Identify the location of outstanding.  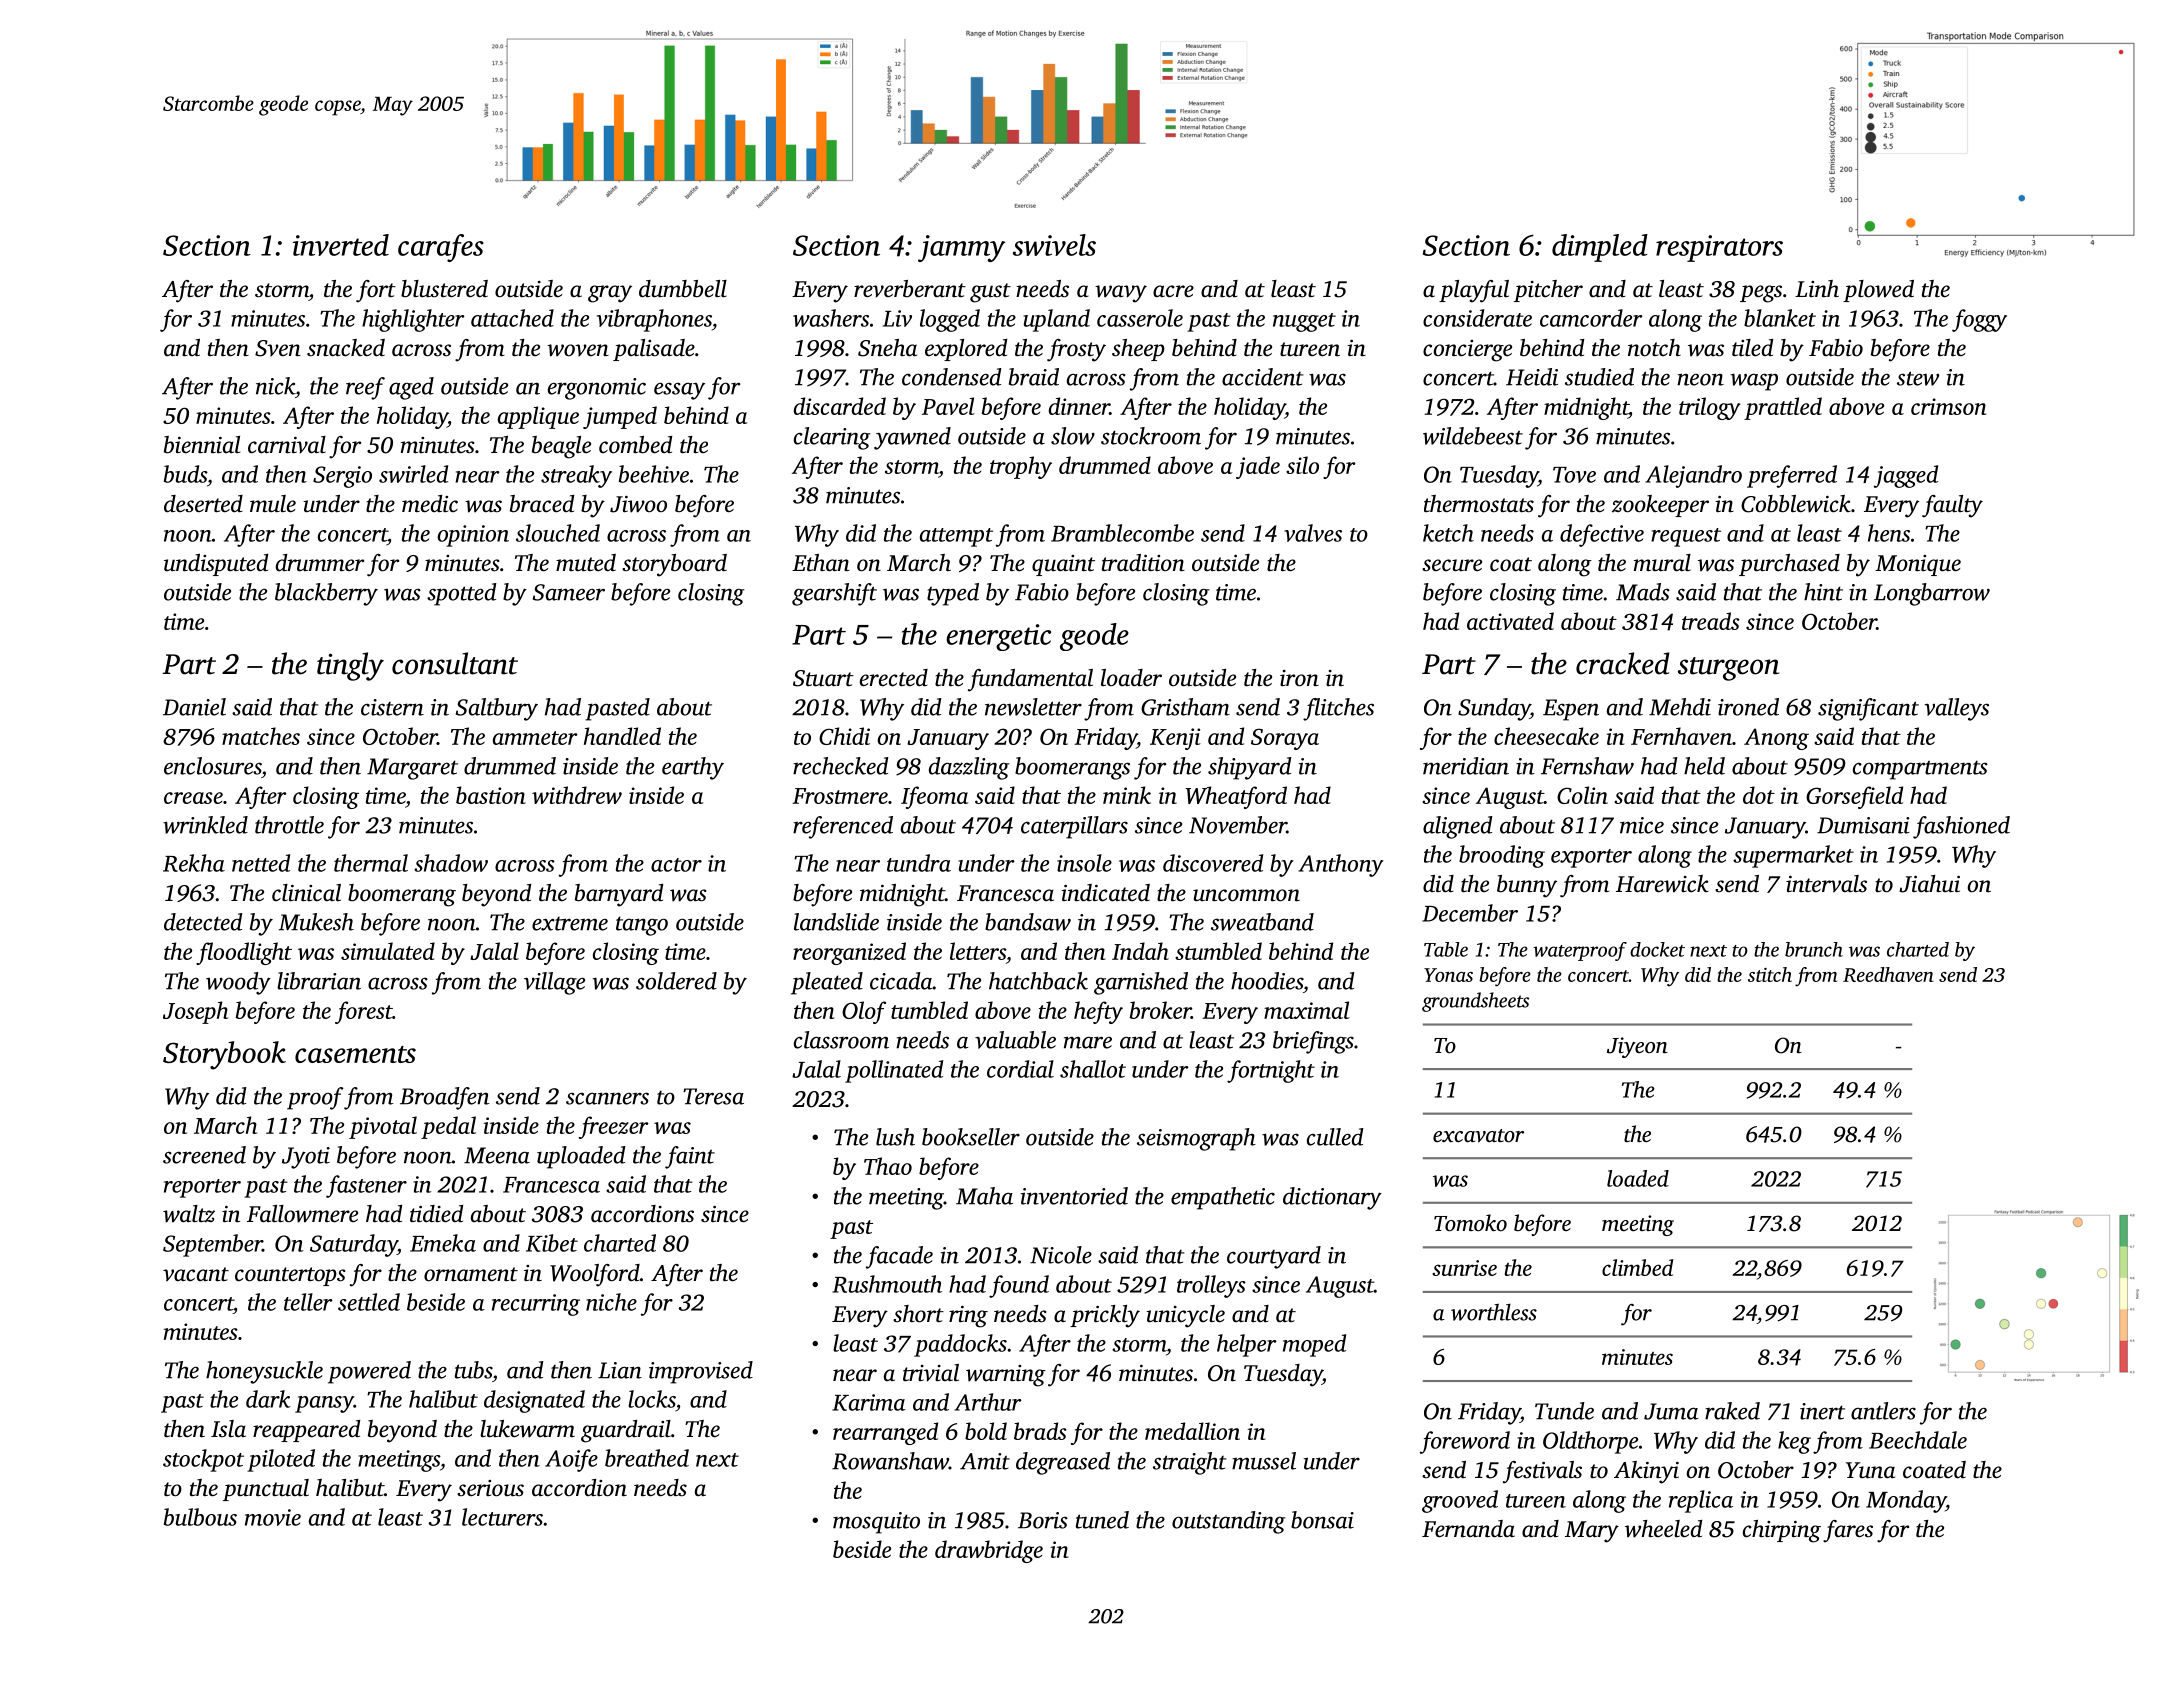
(1228, 1522).
